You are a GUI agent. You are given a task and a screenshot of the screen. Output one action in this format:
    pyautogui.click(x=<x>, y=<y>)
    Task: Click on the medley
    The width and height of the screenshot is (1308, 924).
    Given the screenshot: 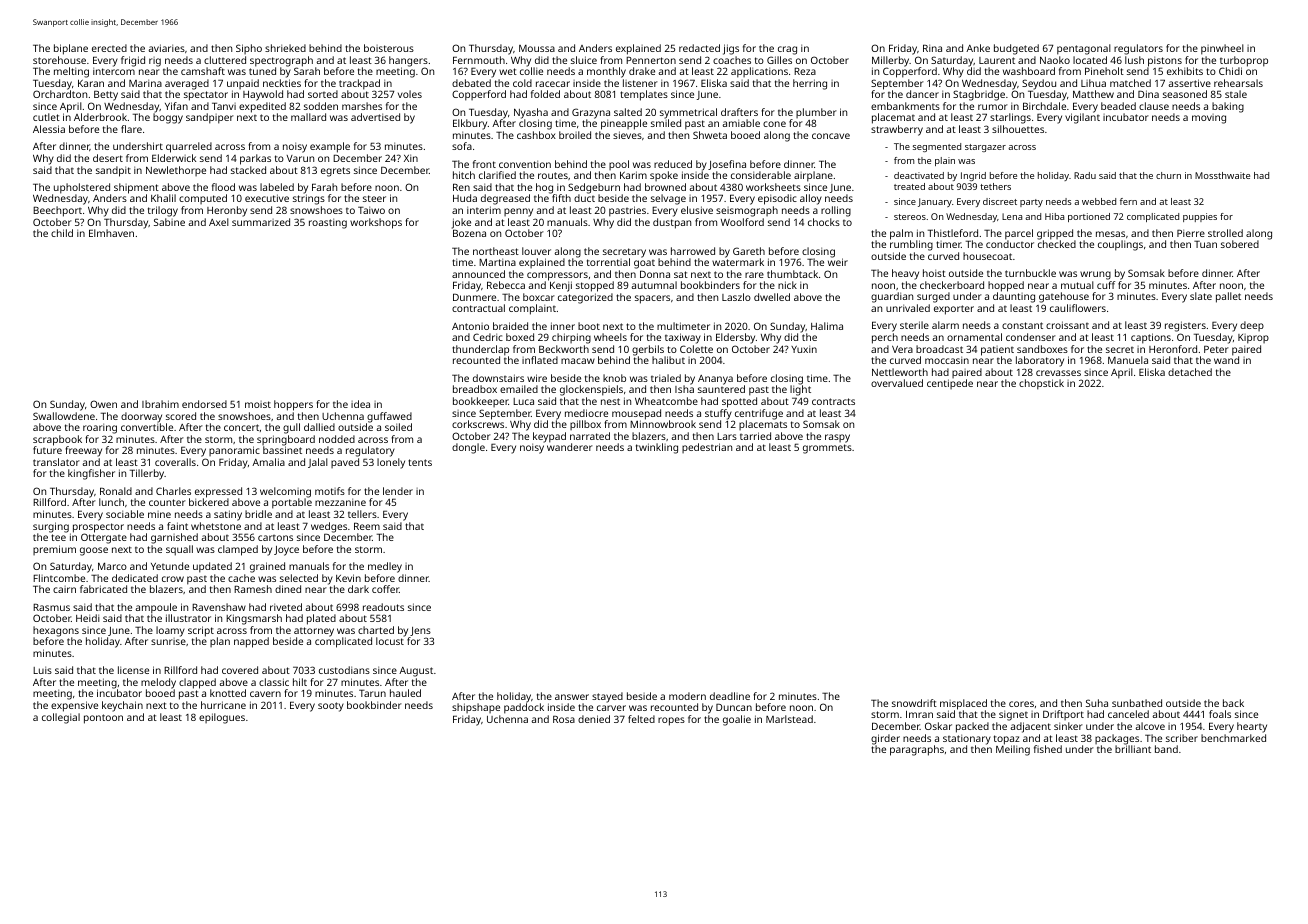 What is the action you would take?
    pyautogui.click(x=385, y=567)
